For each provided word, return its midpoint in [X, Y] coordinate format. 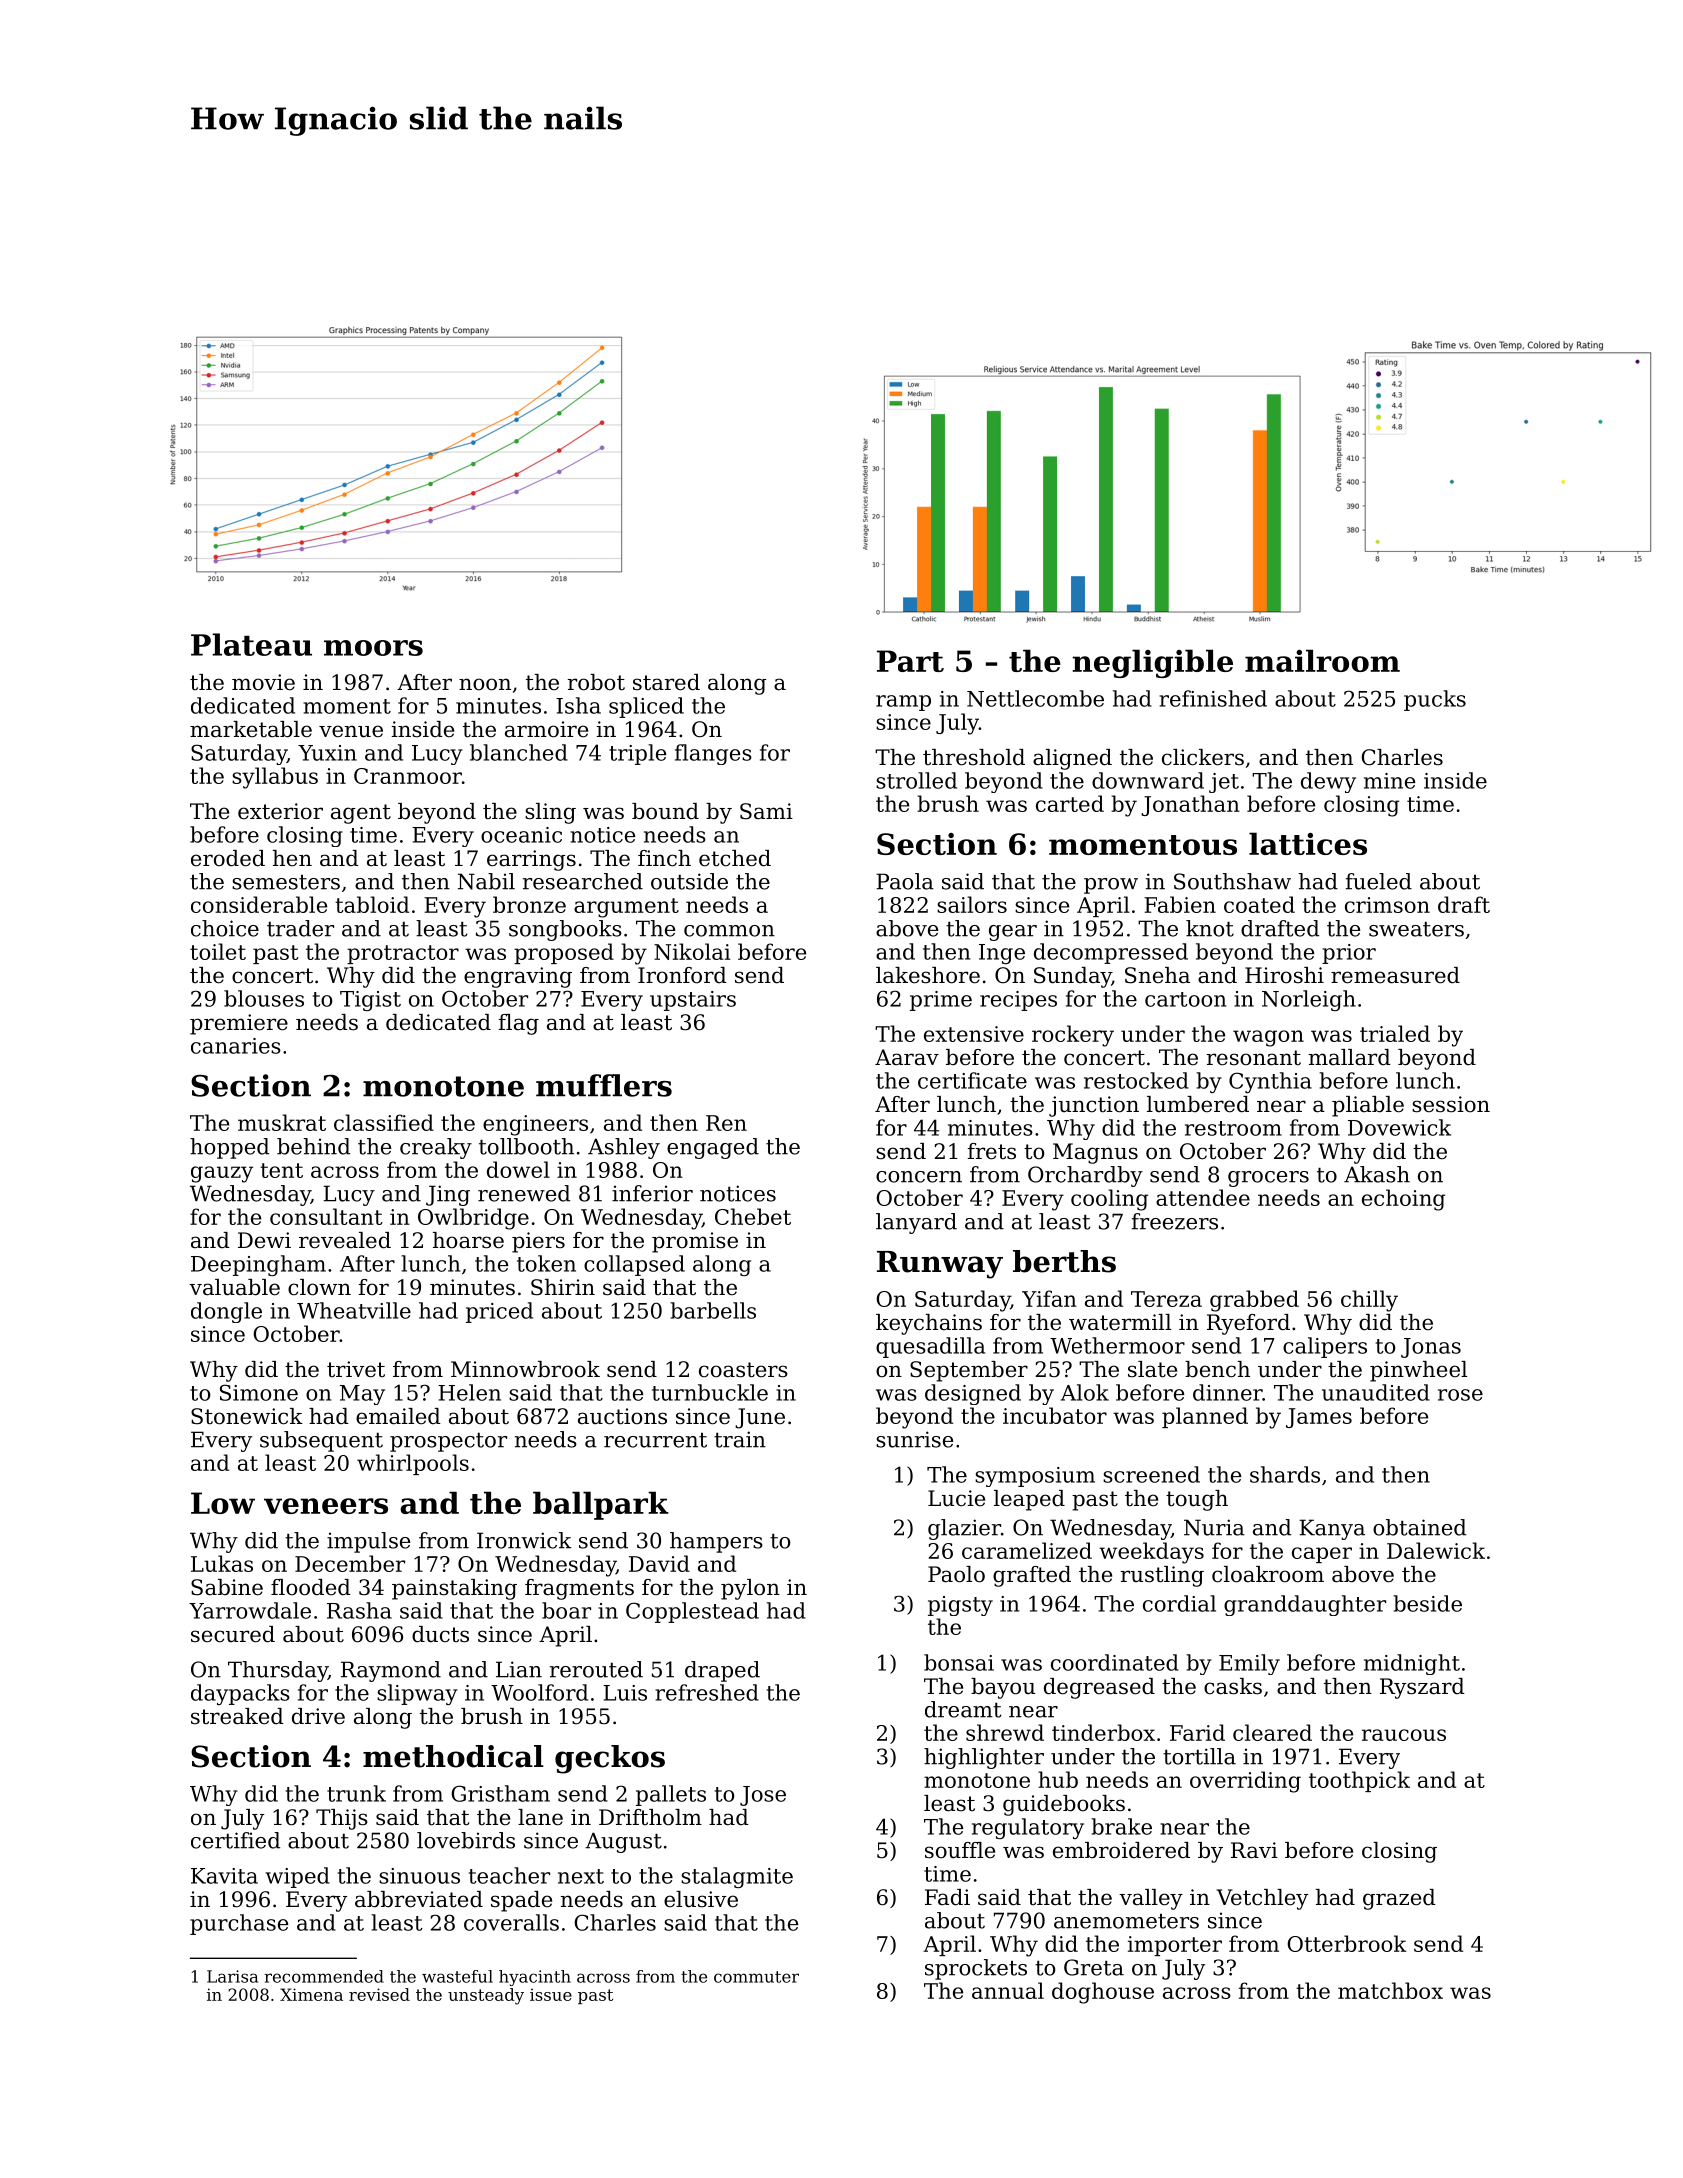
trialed [1395, 1033]
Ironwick [524, 1540]
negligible [1152, 663]
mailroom [1322, 660]
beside [1427, 1603]
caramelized [1027, 1550]
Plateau [251, 644]
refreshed [707, 1692]
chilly [1369, 1301]
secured [233, 1634]
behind [313, 1146]
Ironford [682, 975]
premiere [239, 1024]
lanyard [916, 1223]
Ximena [311, 1994]
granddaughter [1305, 1605]
